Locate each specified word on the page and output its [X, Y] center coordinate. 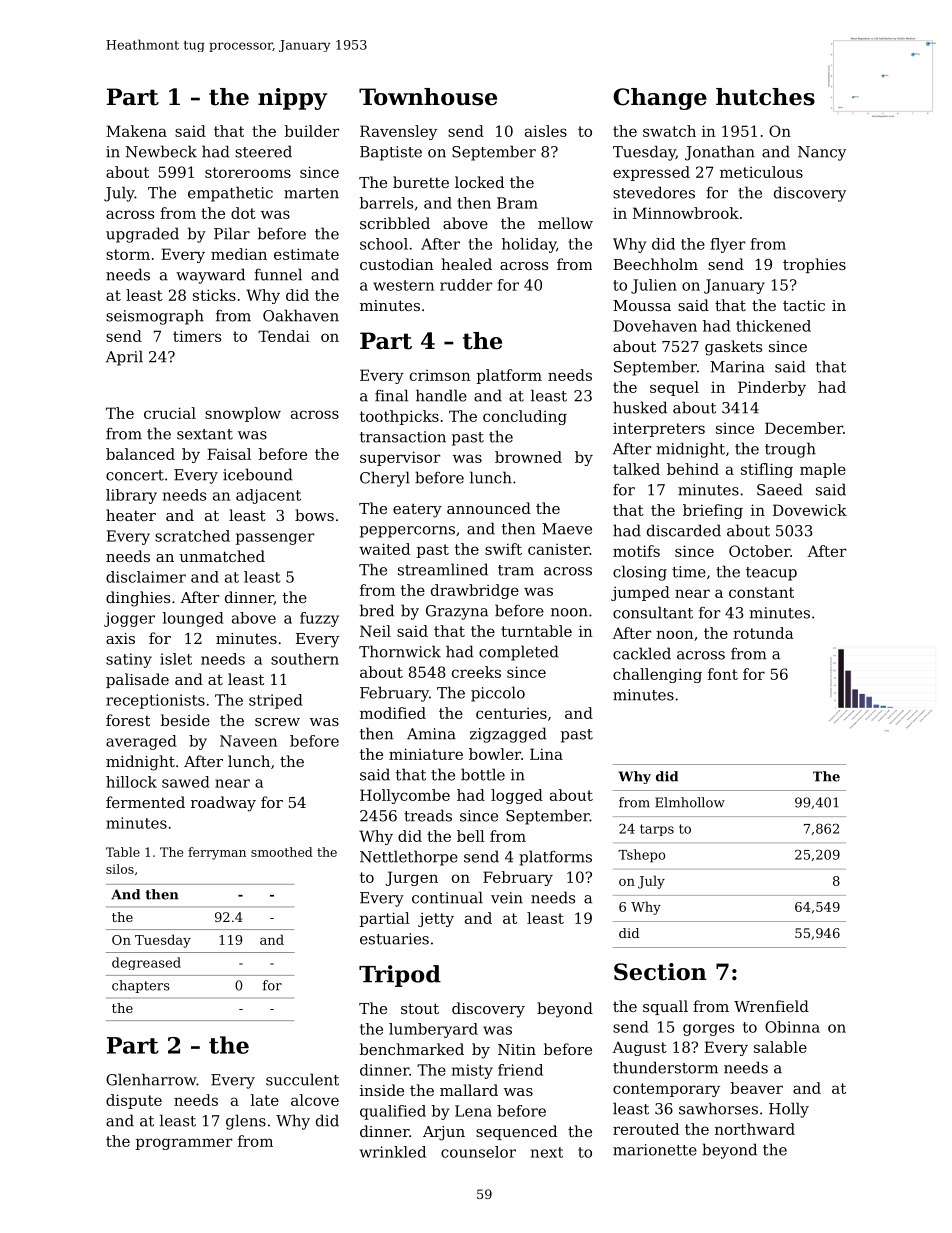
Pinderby [772, 388]
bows [314, 515]
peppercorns [407, 532]
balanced [140, 454]
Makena [136, 131]
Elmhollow [690, 802]
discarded [684, 530]
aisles [546, 131]
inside [382, 1090]
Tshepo [641, 856]
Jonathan [720, 153]
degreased [146, 963]
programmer [184, 1144]
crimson [440, 375]
